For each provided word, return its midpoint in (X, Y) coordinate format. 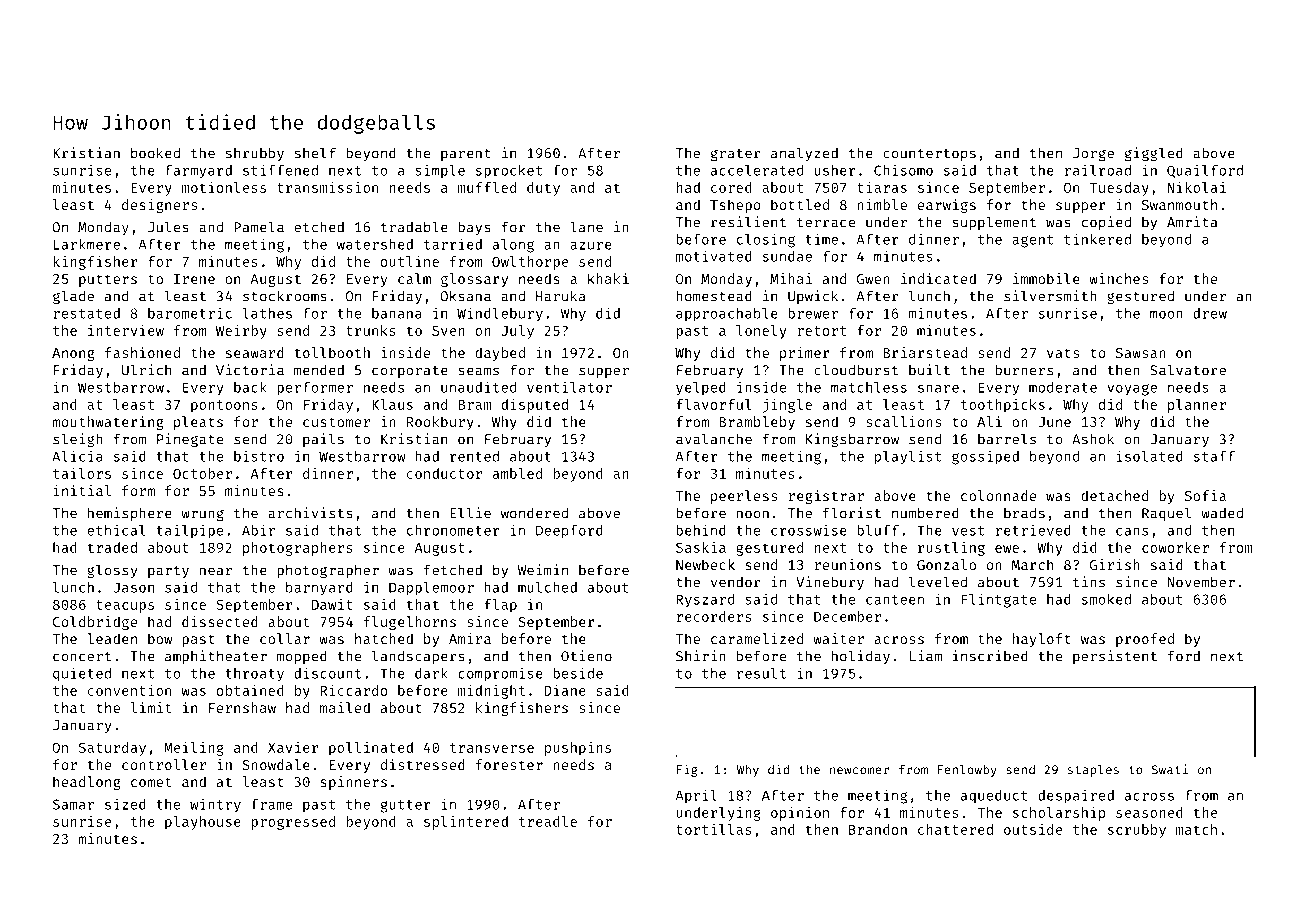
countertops (929, 155)
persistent (1115, 657)
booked (155, 153)
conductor (444, 473)
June (1055, 422)
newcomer (859, 771)
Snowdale (276, 764)
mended (319, 370)
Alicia (77, 456)
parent (466, 155)
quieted (82, 674)
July (518, 332)
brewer (813, 313)
